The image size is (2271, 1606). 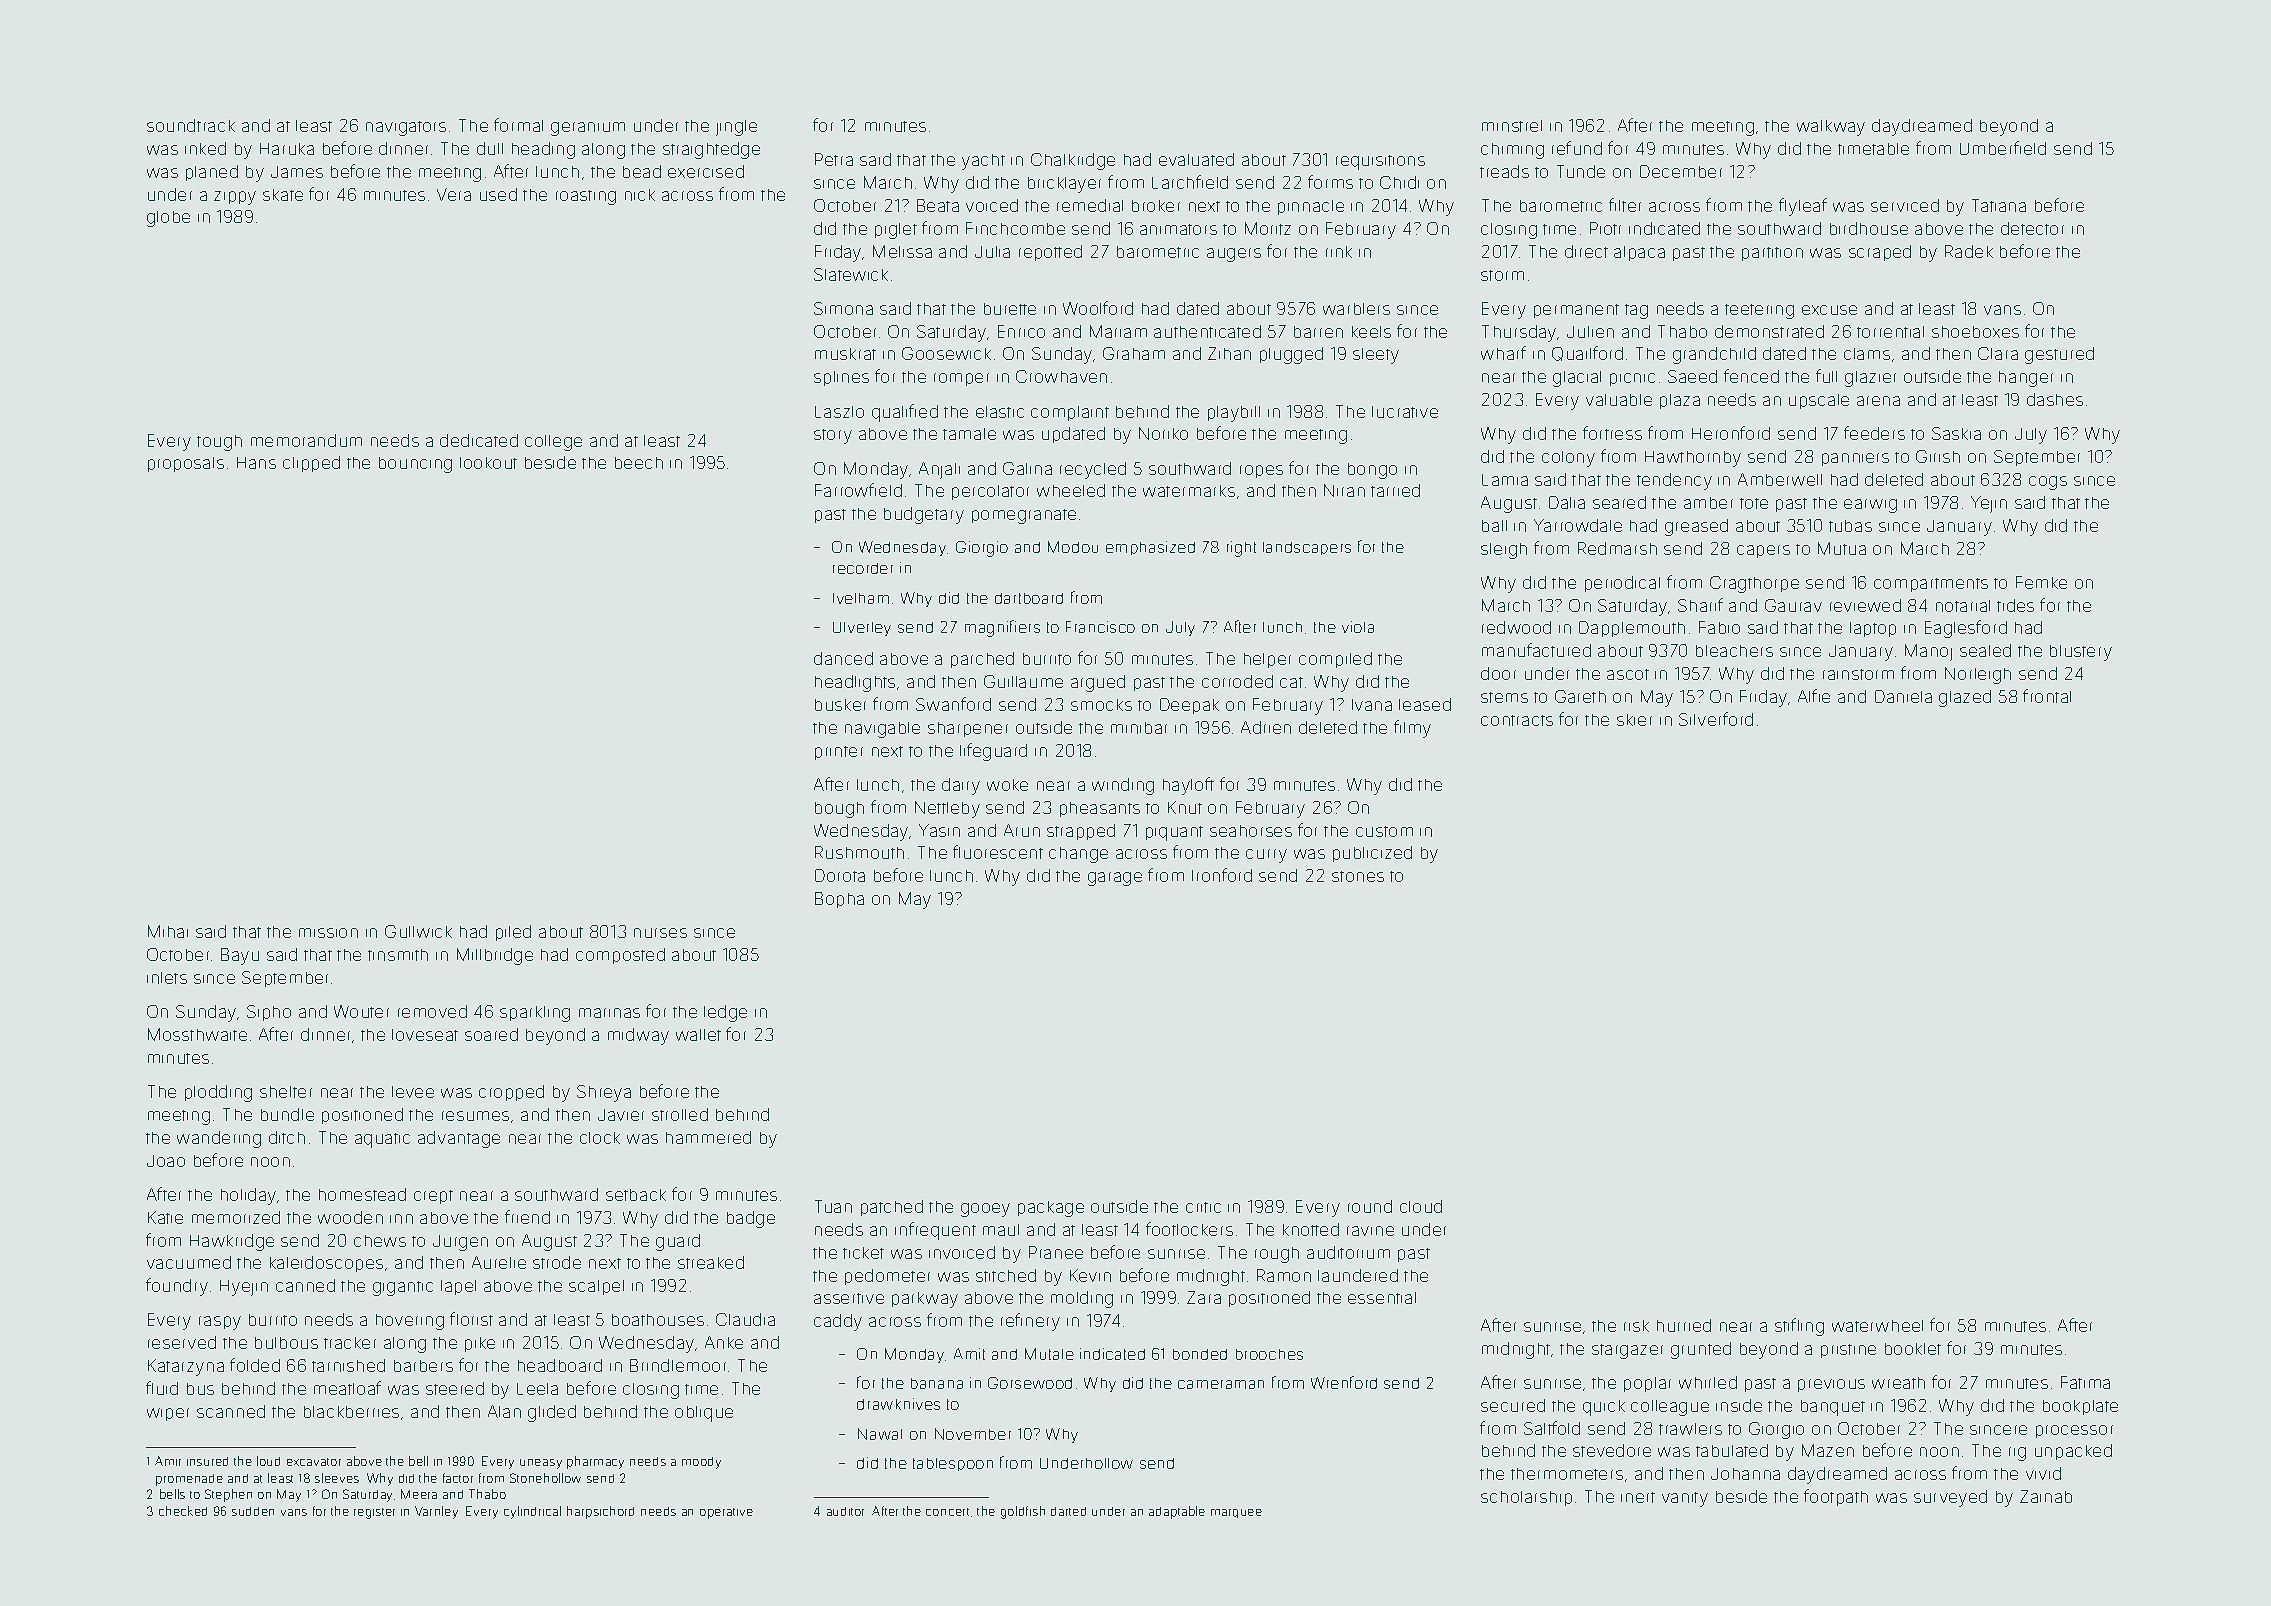 What do you see at coordinates (167, 978) in the page?
I see `inlets` at bounding box center [167, 978].
